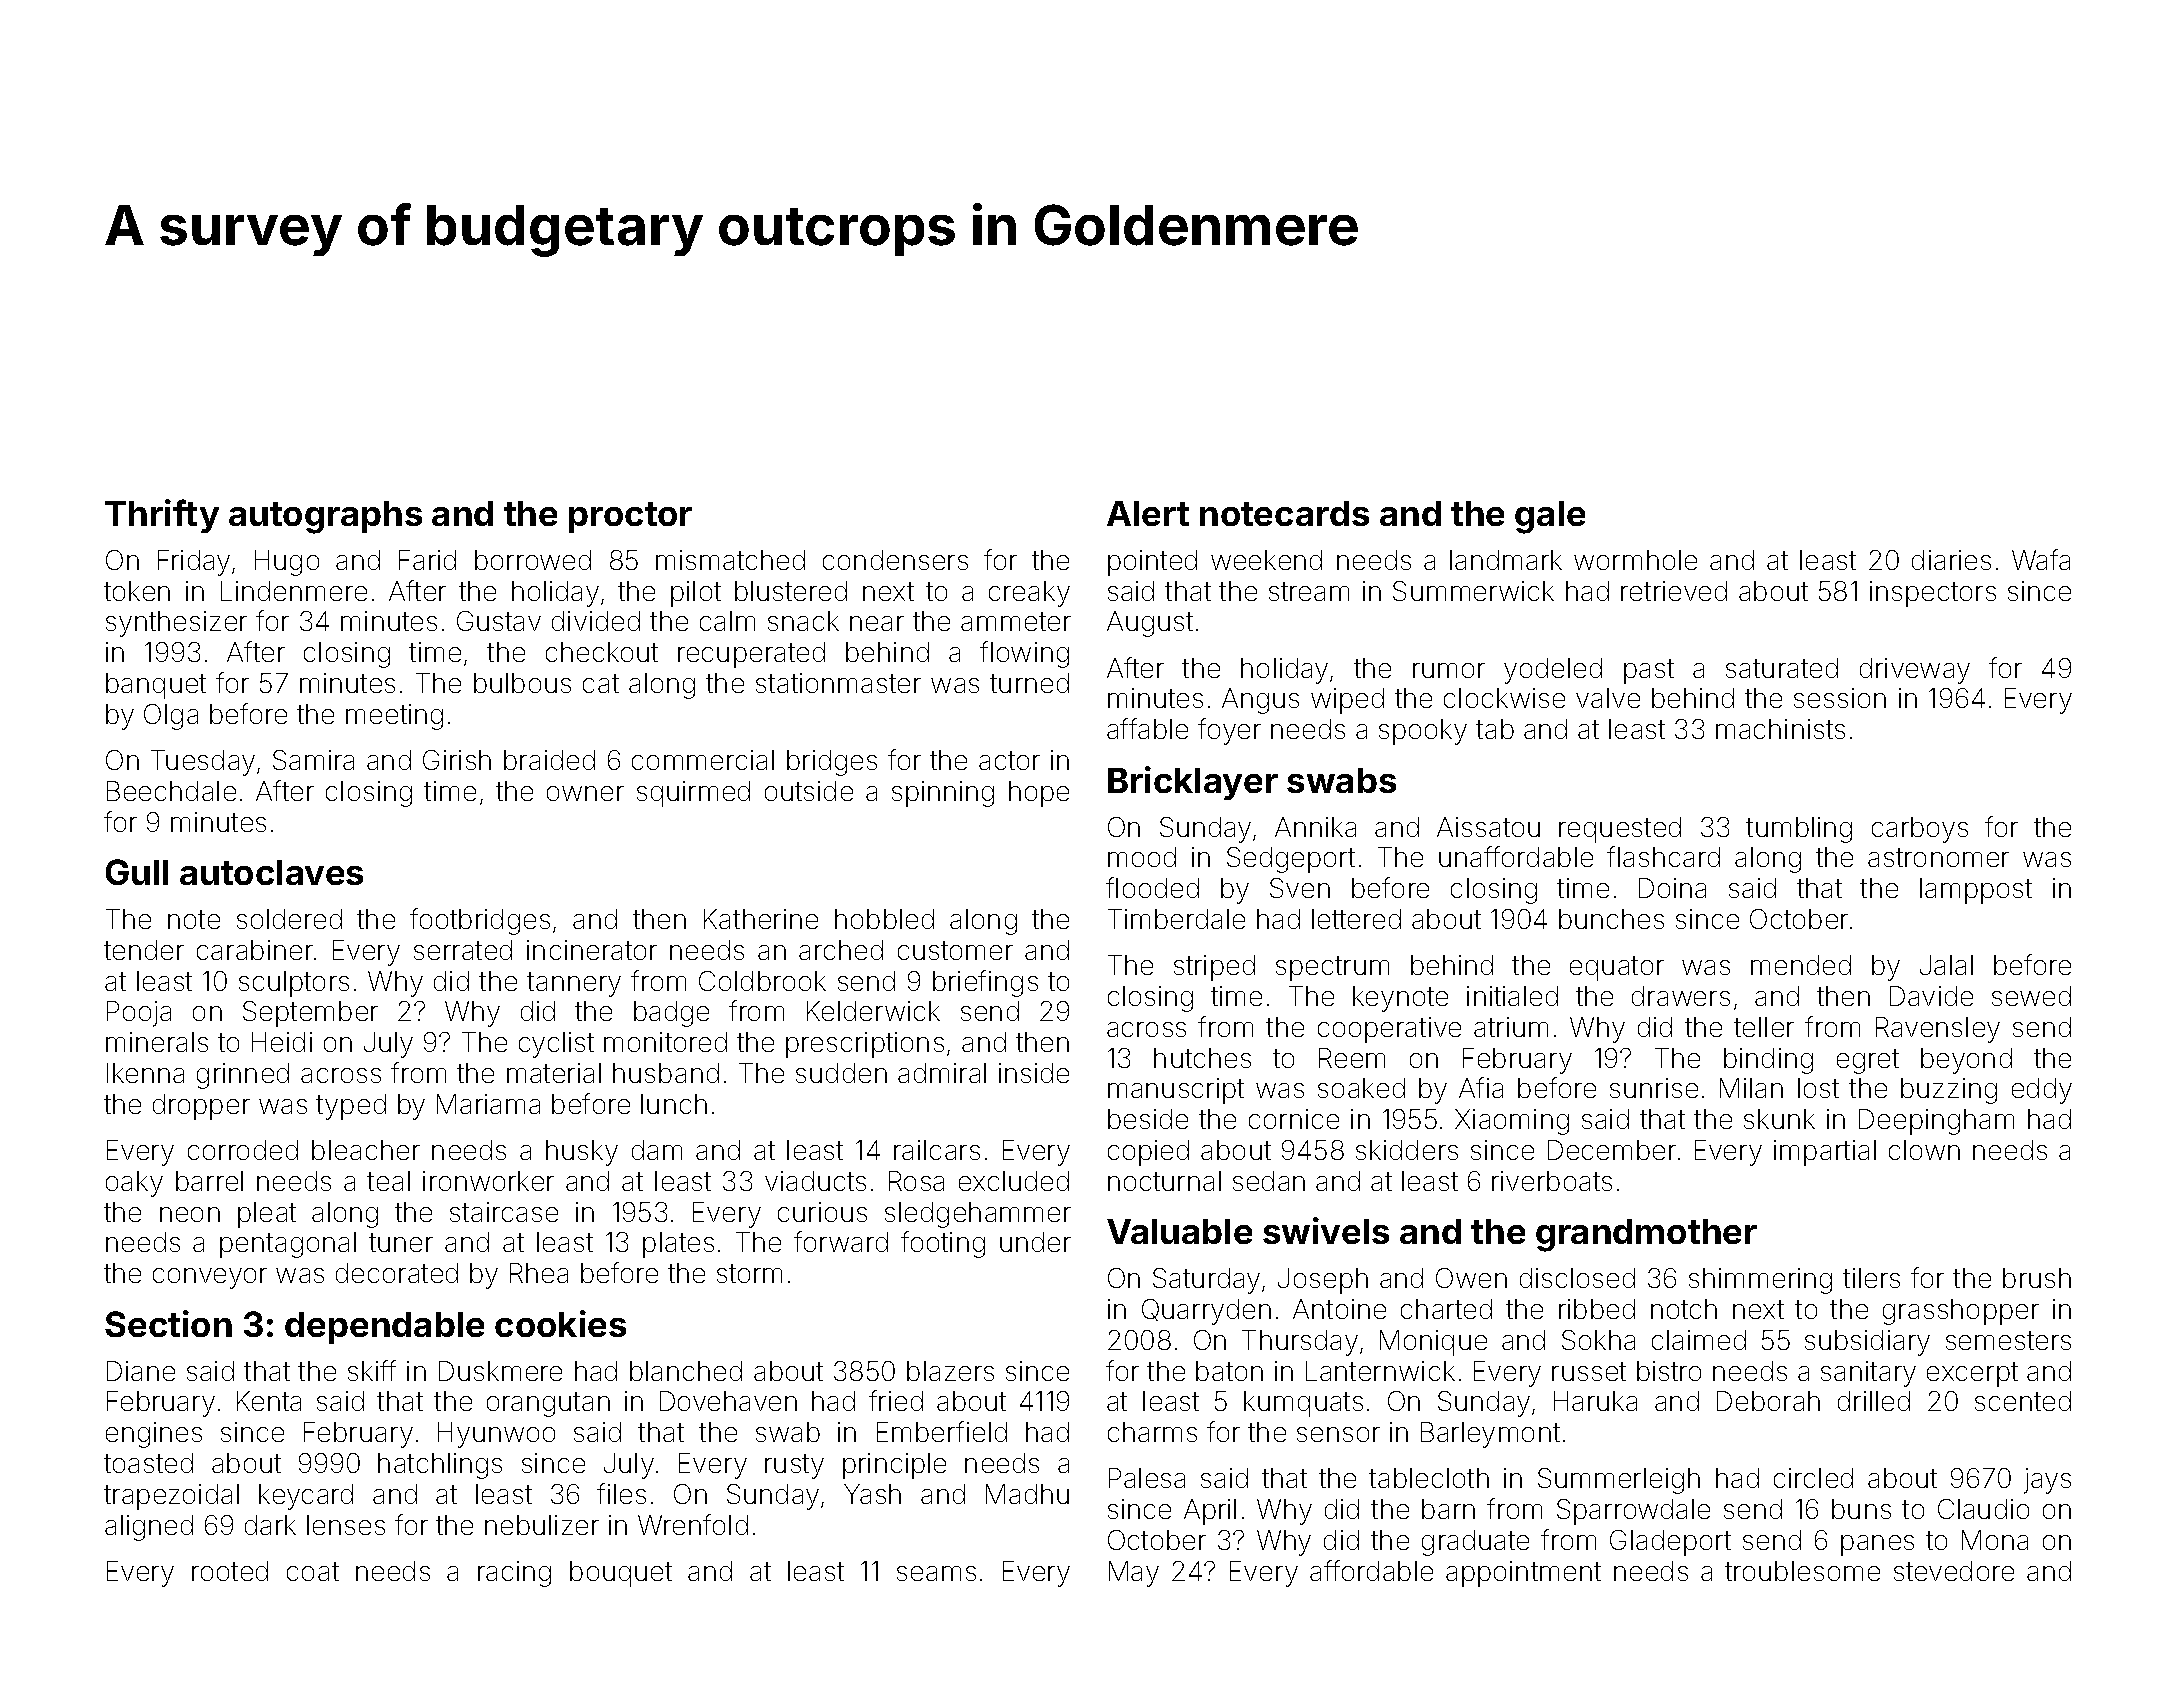  Describe the element at coordinates (1147, 728) in the page. I see `affable` at that location.
